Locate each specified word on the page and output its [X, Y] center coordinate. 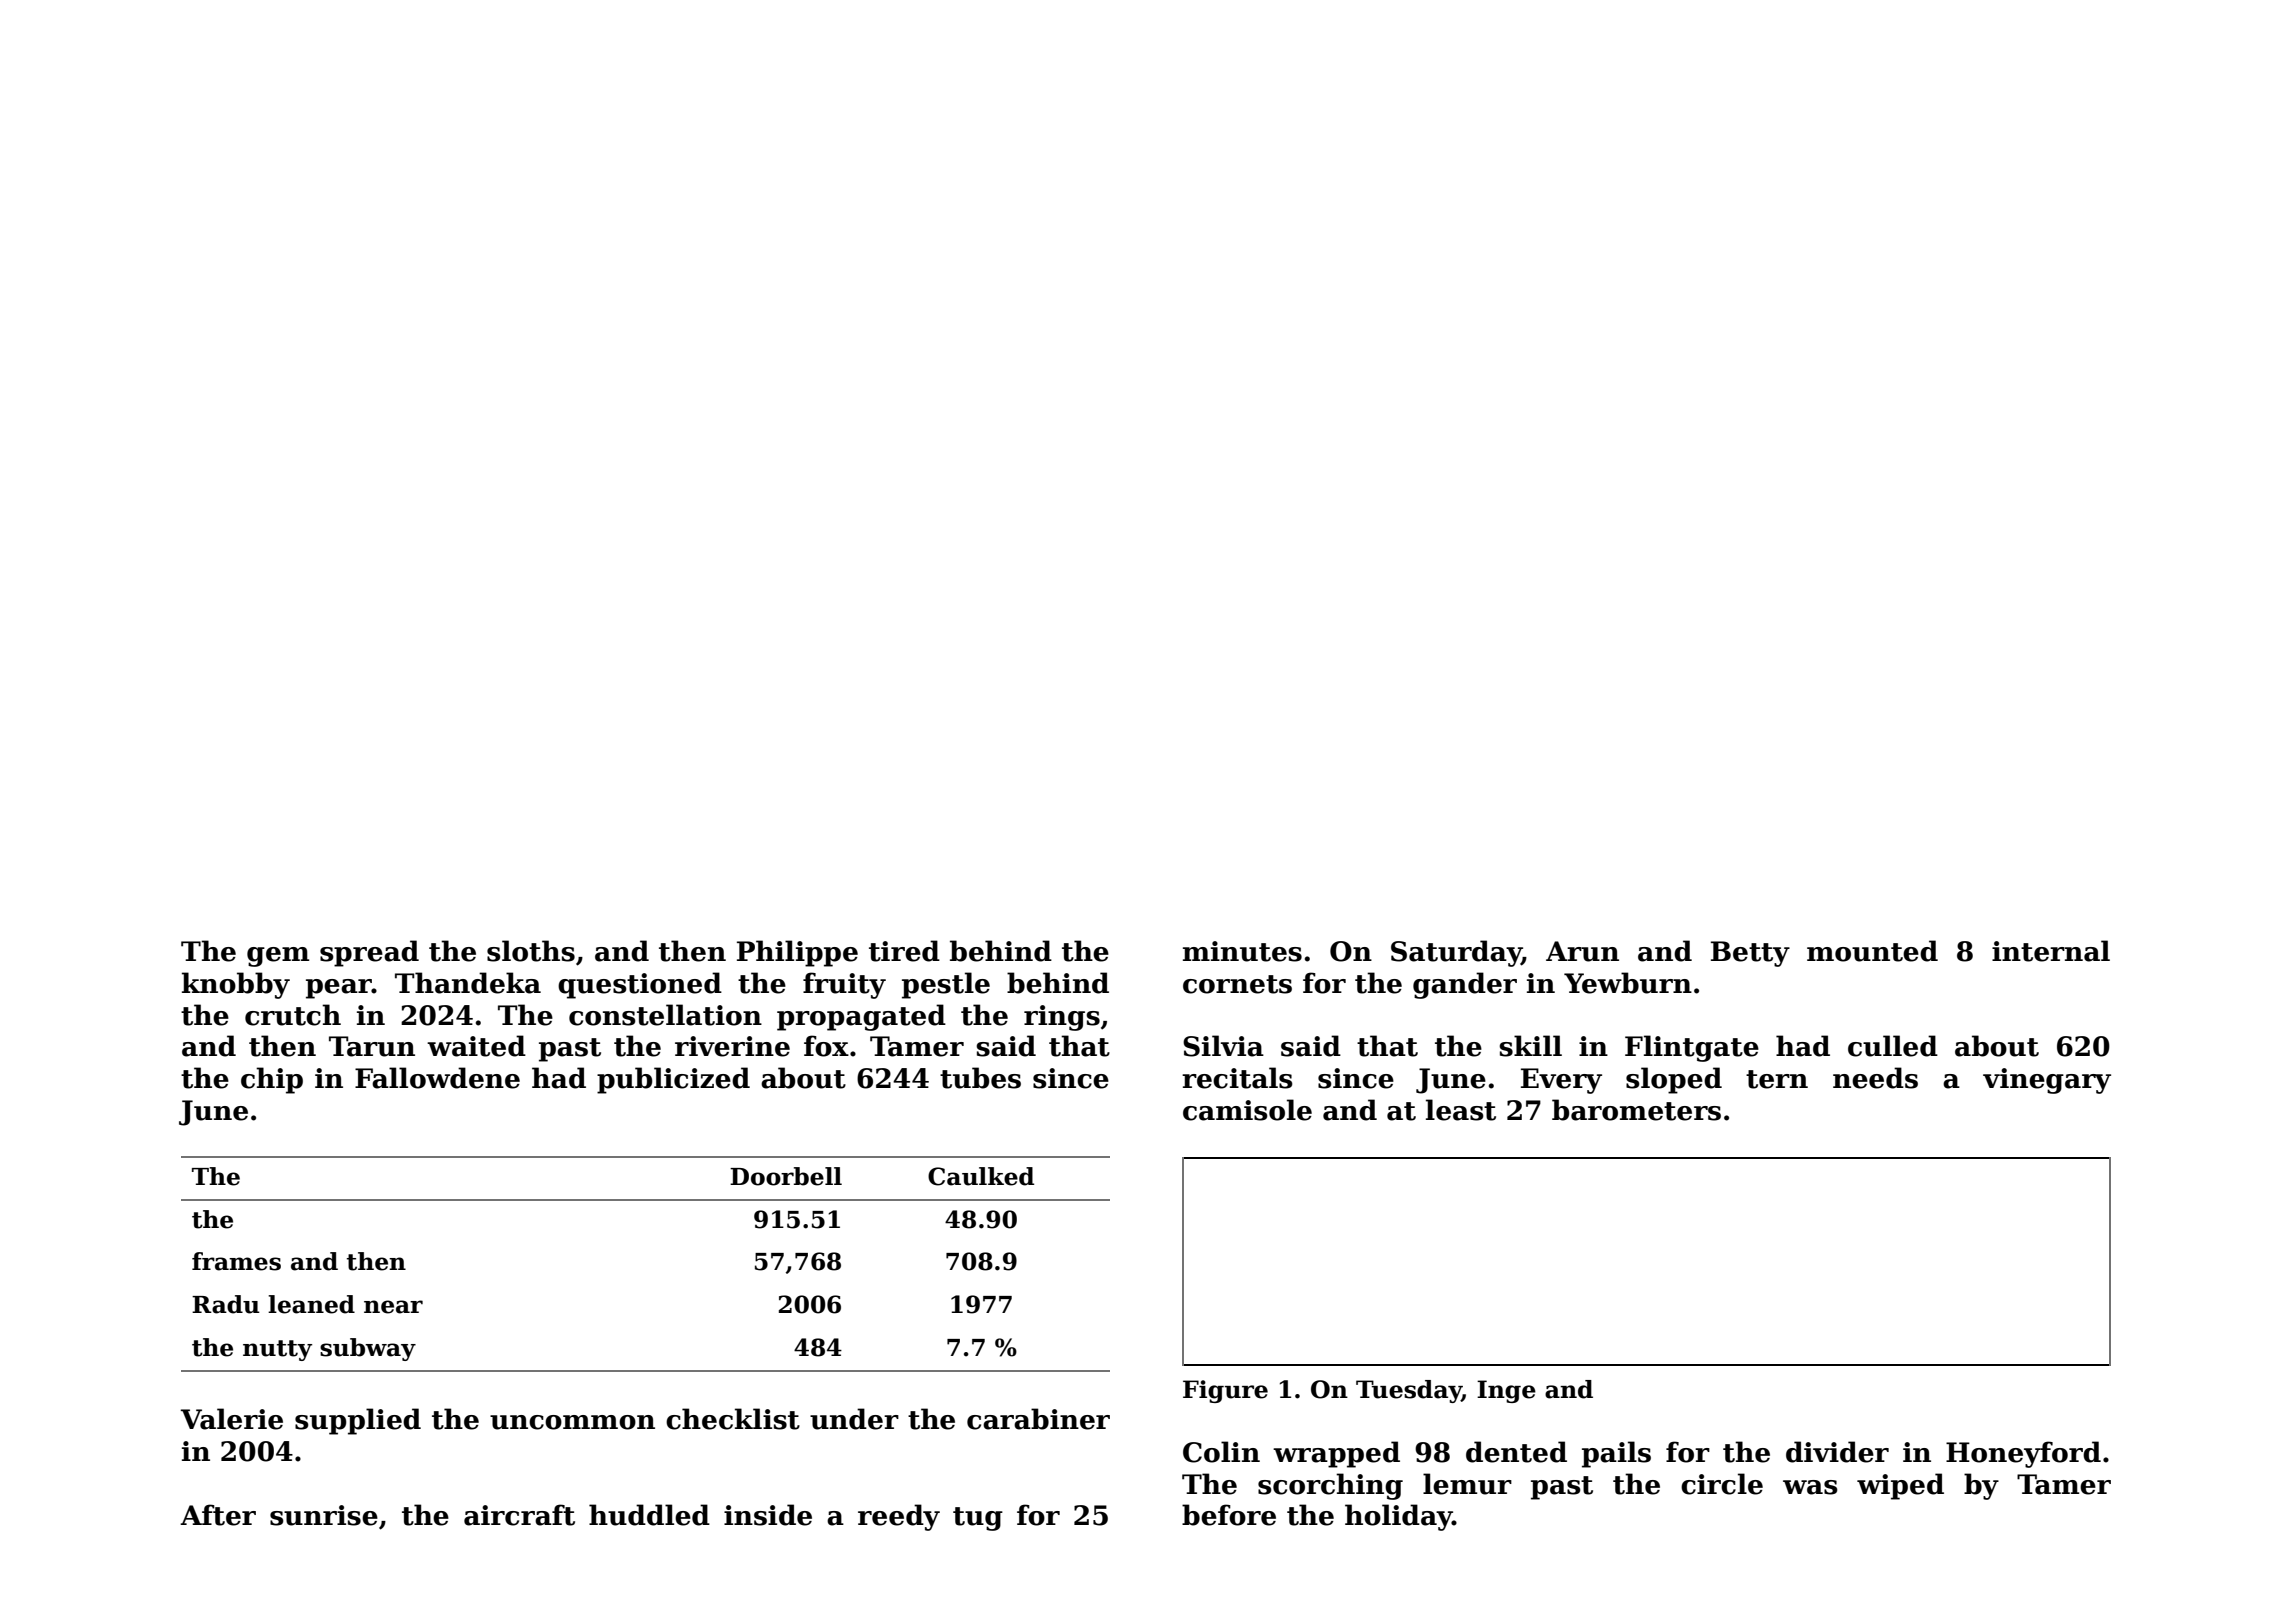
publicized [673, 1080]
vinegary [2047, 1081]
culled [1893, 1046]
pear [339, 989]
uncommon [572, 1422]
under [854, 1419]
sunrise [324, 1515]
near [393, 1307]
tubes [980, 1078]
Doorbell [786, 1176]
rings [1062, 1018]
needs [1875, 1078]
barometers [1636, 1110]
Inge [1506, 1391]
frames [236, 1261]
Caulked [981, 1176]
